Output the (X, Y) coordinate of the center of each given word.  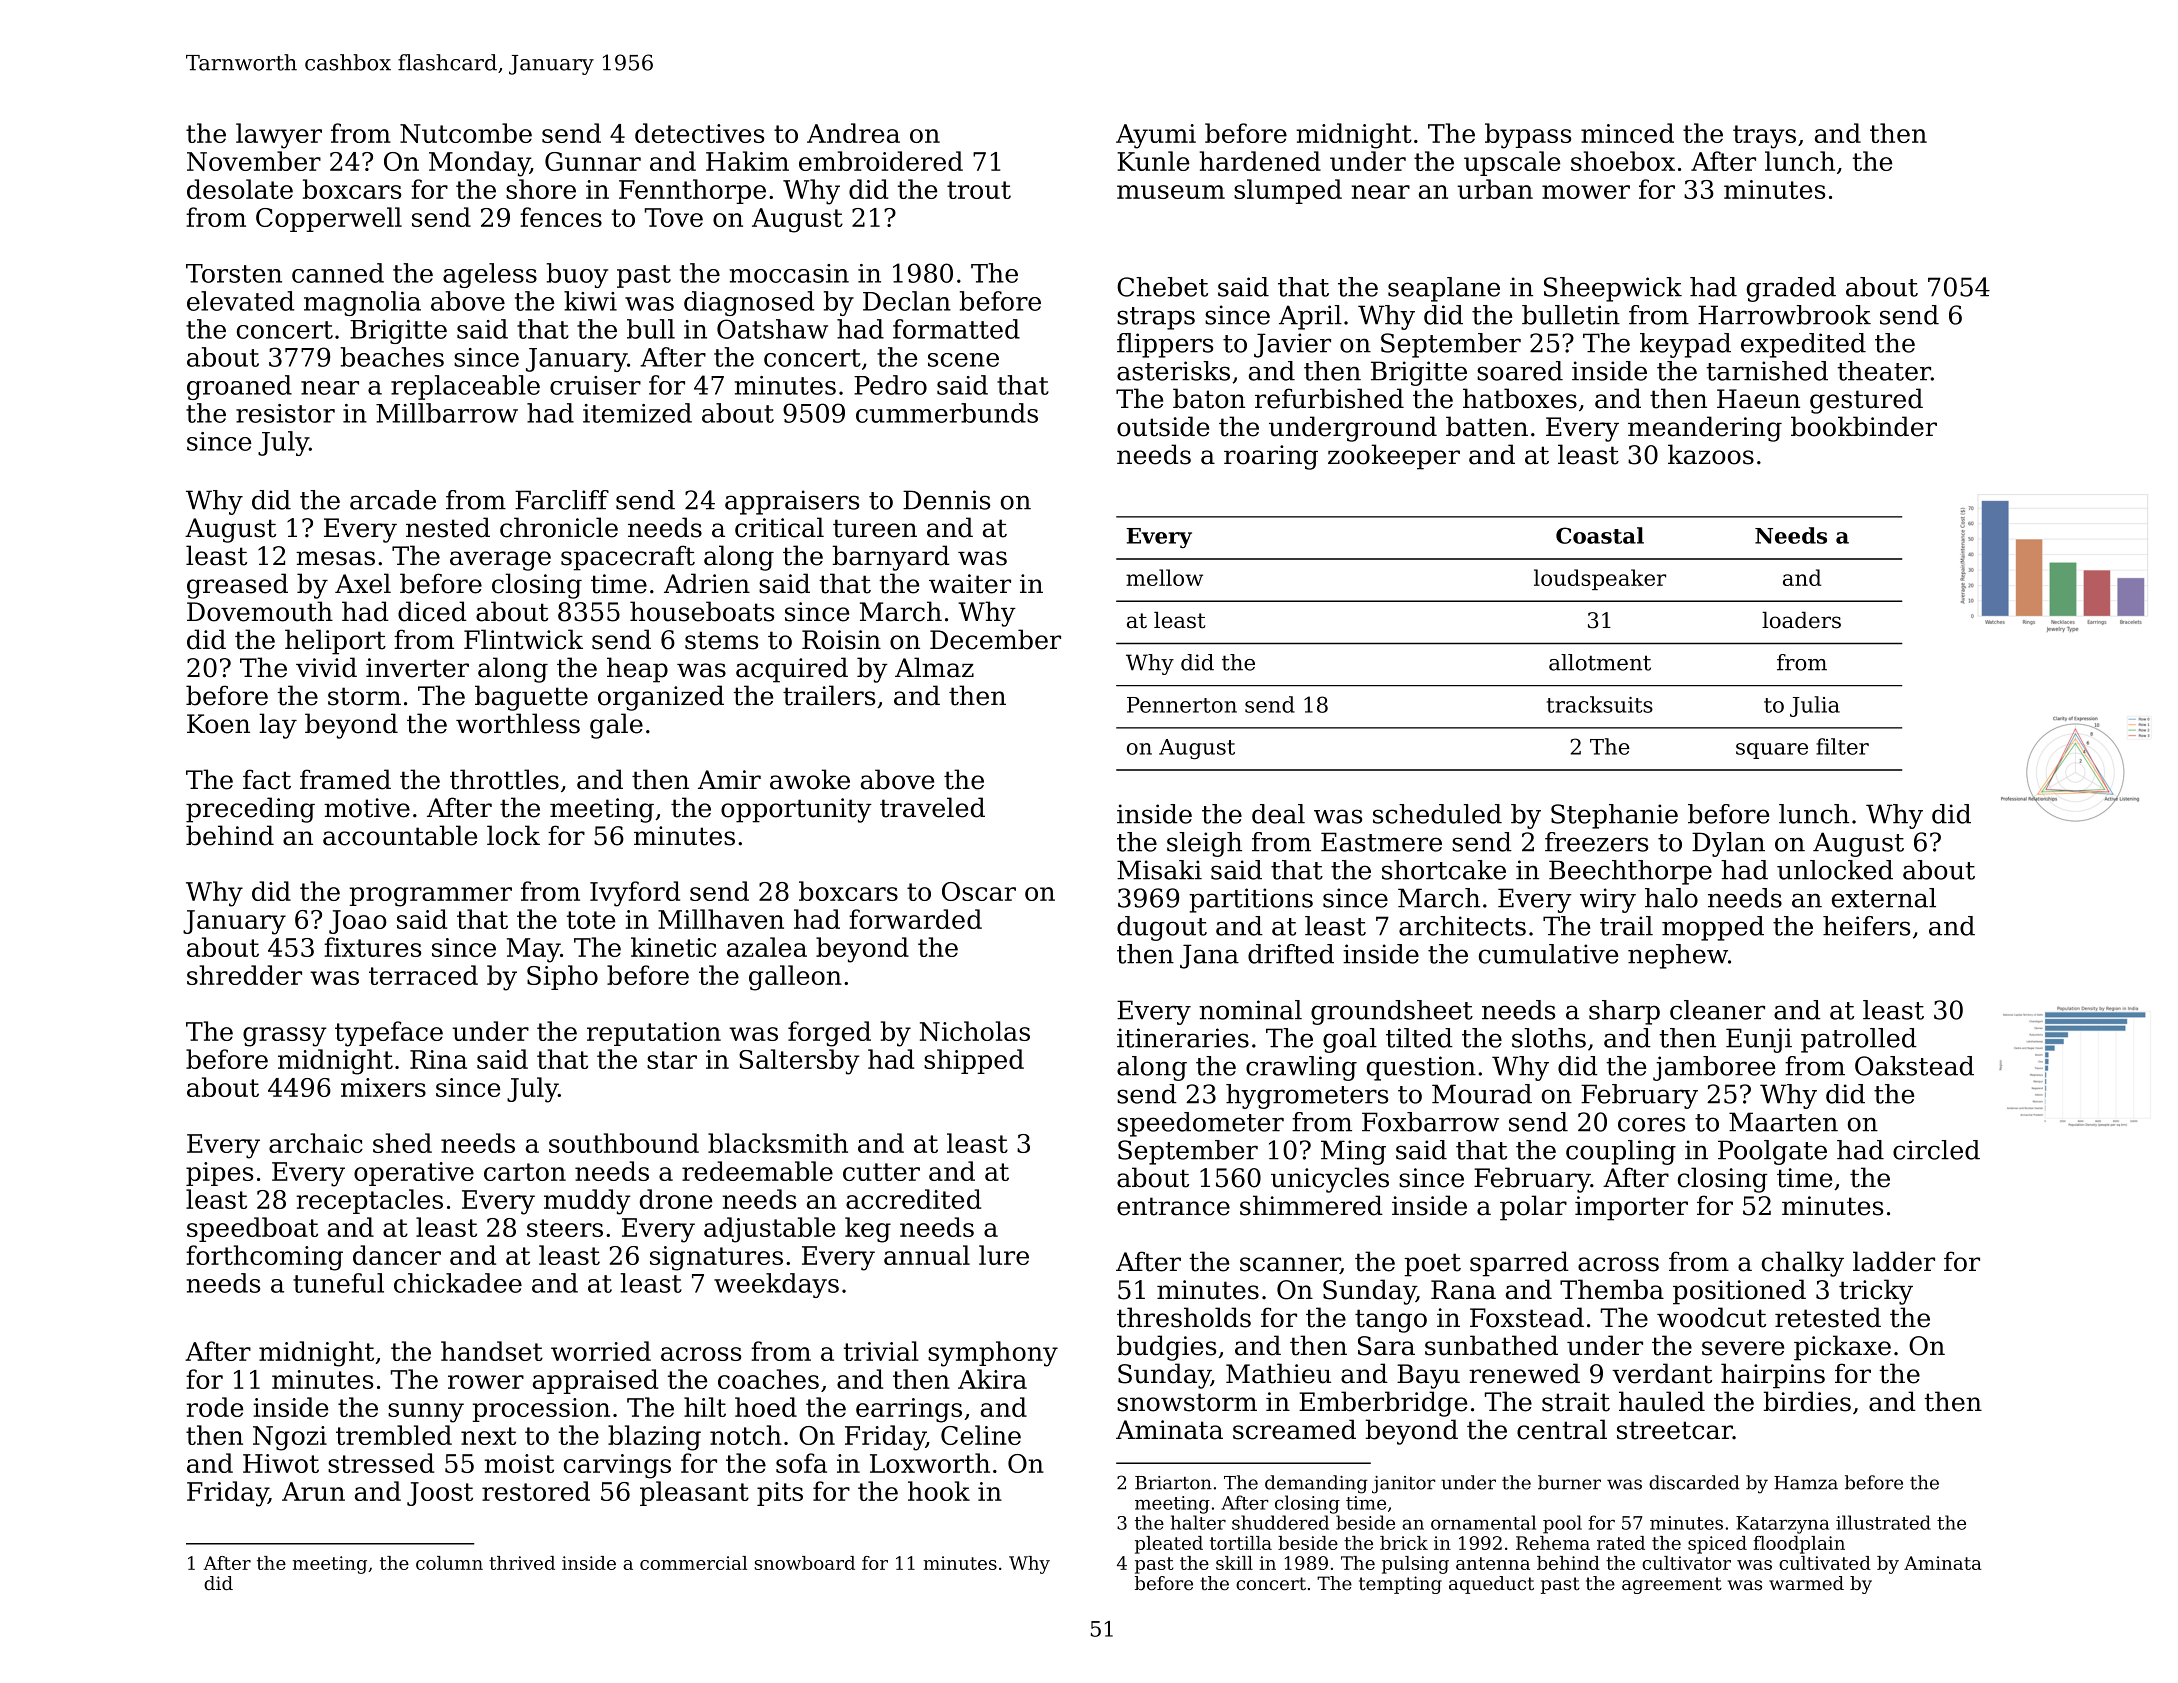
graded (1791, 289)
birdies (1807, 1401)
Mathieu (1278, 1373)
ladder (1894, 1261)
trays (1764, 137)
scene (963, 360)
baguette (531, 698)
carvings (617, 1466)
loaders (1801, 620)
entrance (1173, 1206)
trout (979, 190)
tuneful (338, 1283)
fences (561, 217)
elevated (240, 301)
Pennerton (1182, 705)
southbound (624, 1143)
